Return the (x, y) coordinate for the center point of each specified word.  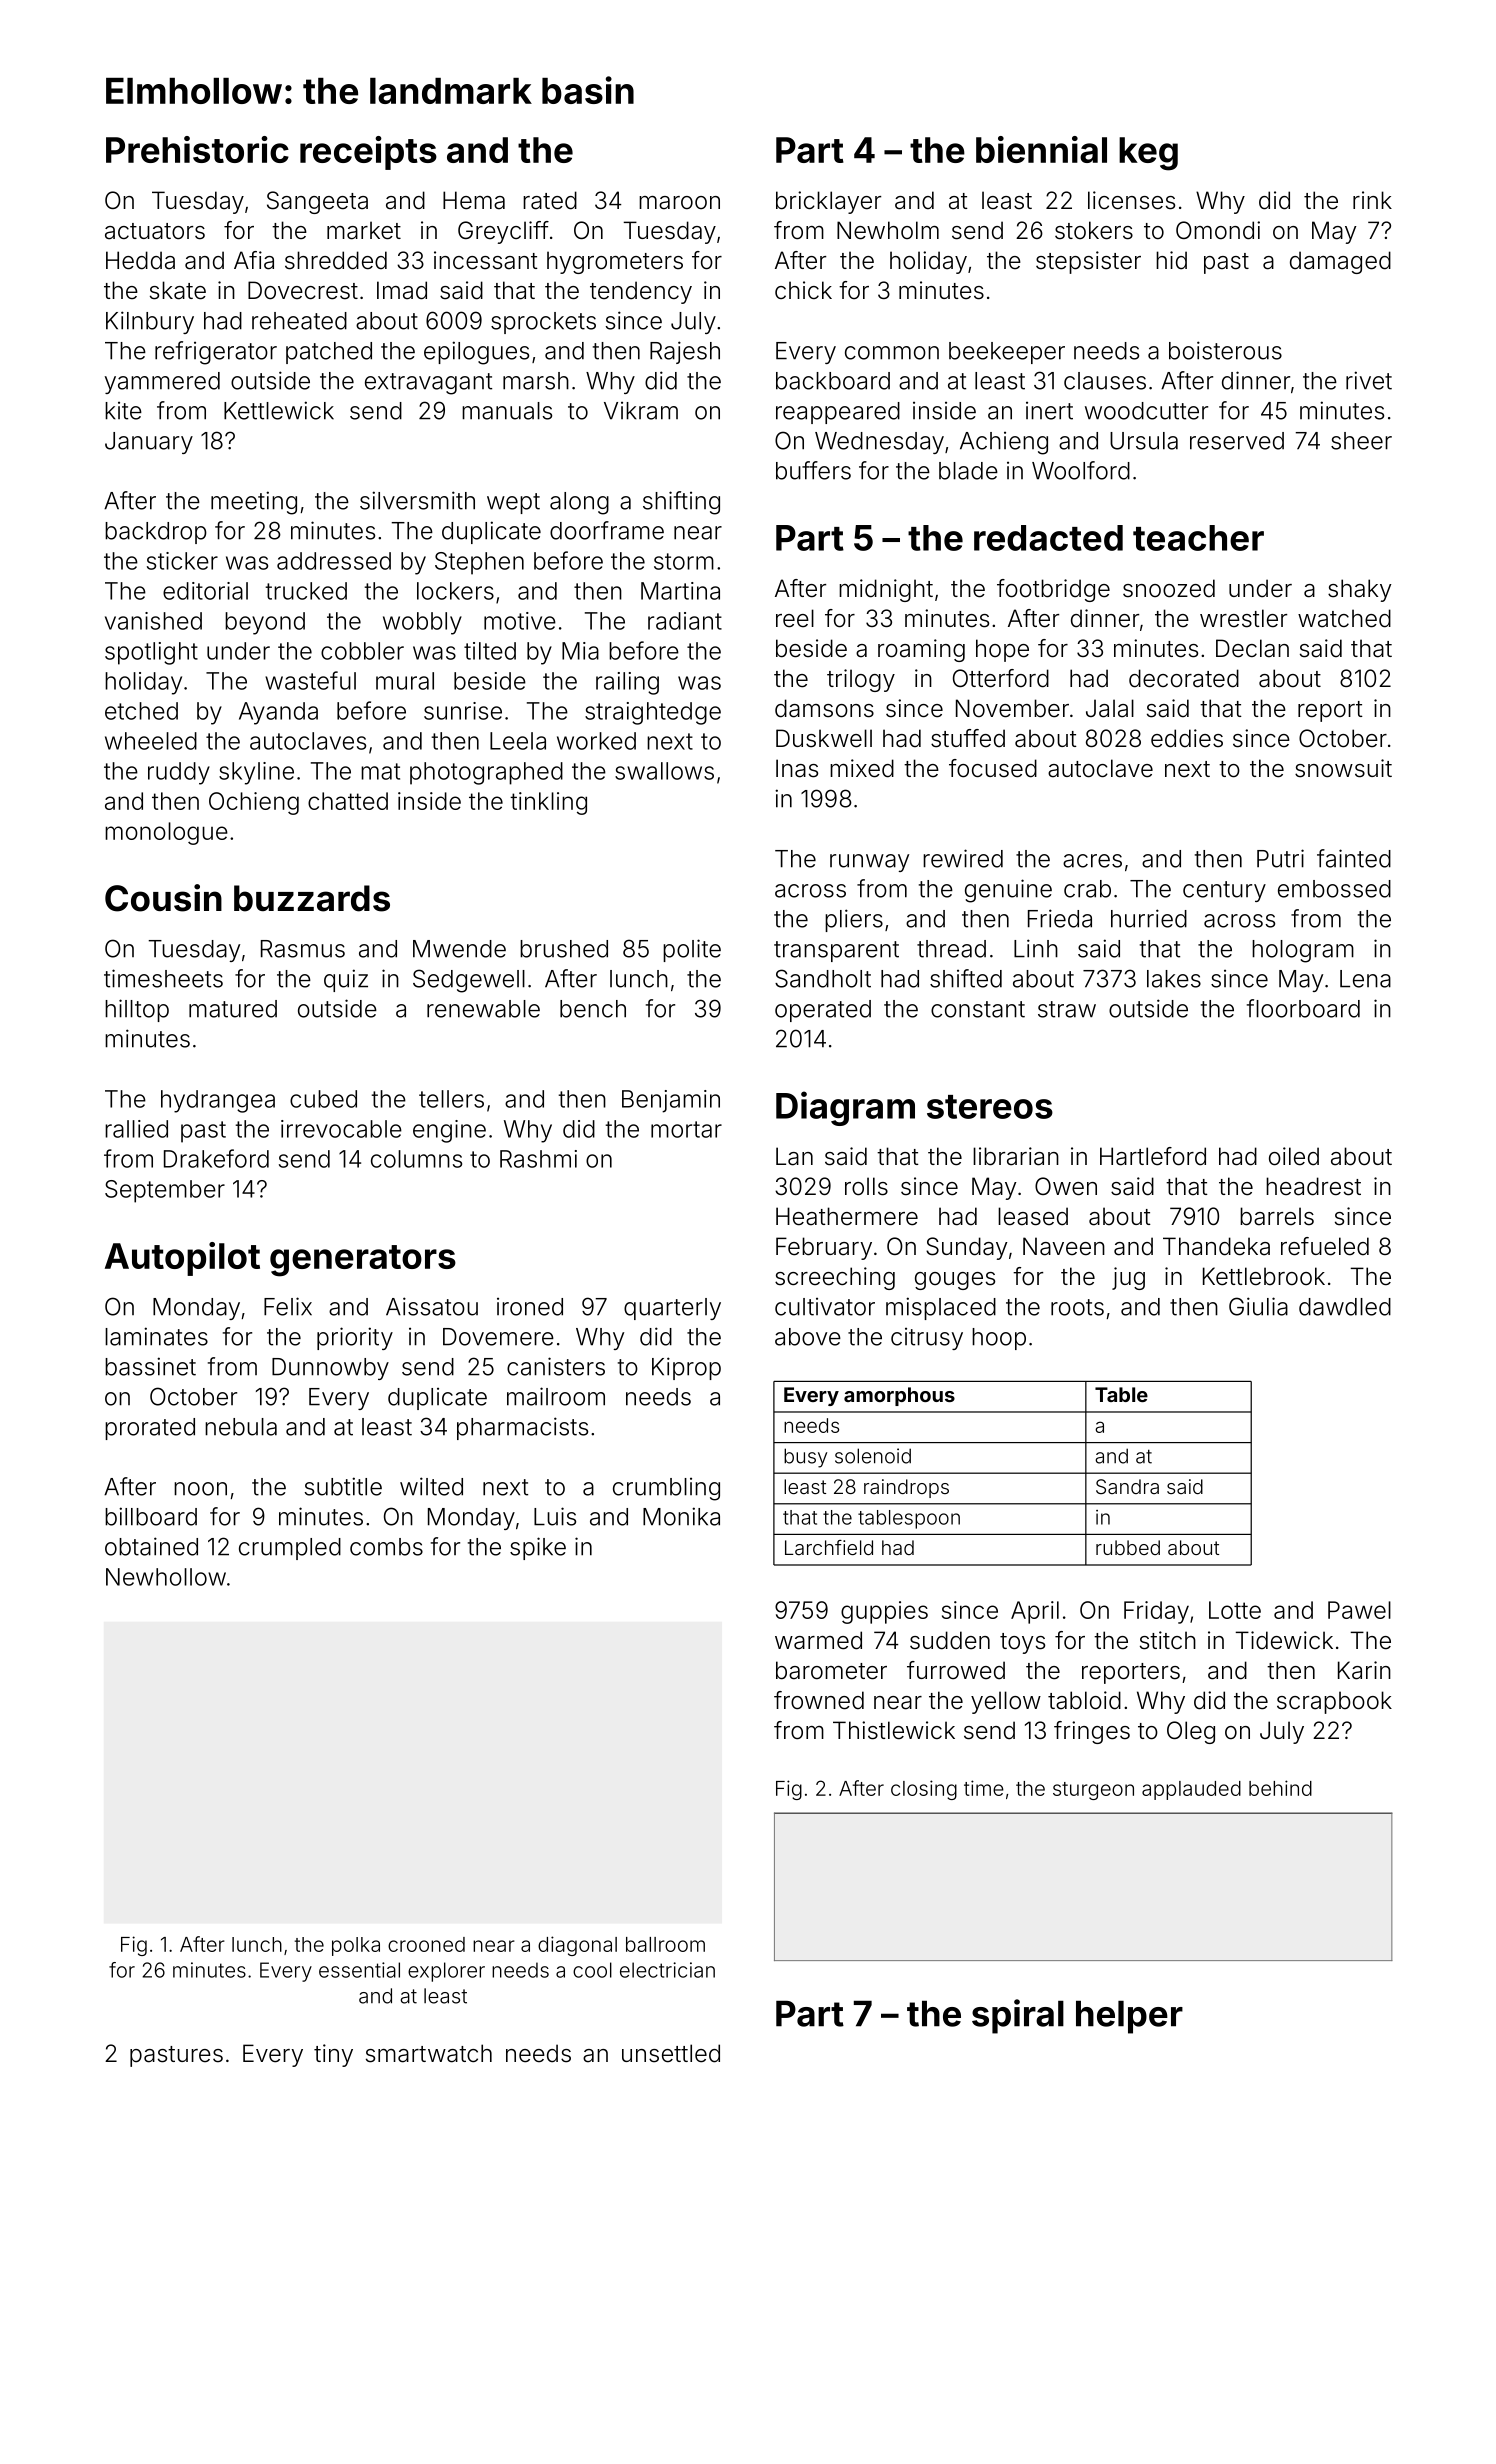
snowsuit (1343, 768)
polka (356, 1946)
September (165, 1191)
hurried (1149, 918)
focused (993, 768)
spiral (1018, 2016)
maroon (679, 203)
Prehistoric (197, 149)
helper (1129, 2017)
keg (1148, 154)
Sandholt (823, 978)
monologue (166, 833)
